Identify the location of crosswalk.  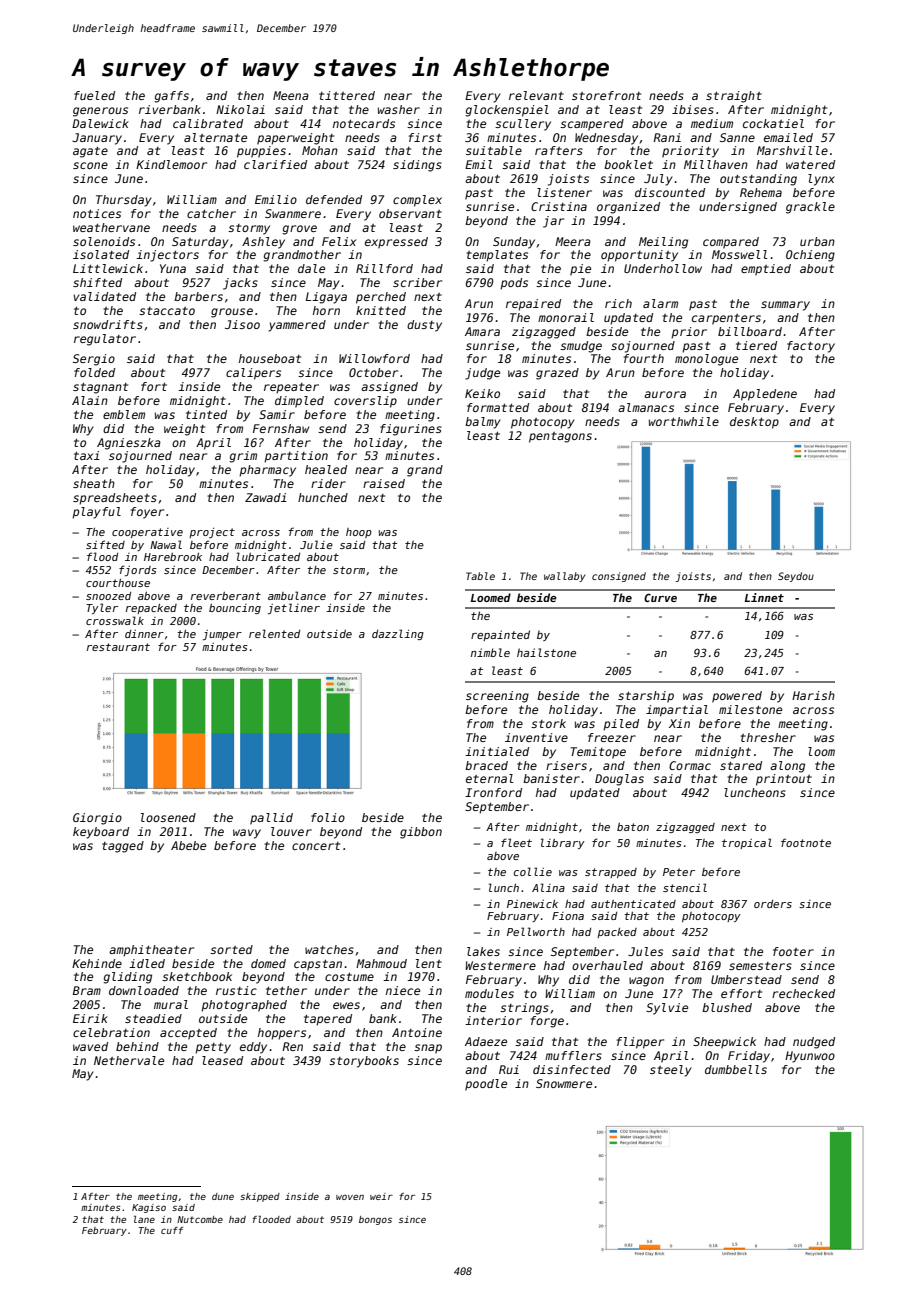
(115, 620).
